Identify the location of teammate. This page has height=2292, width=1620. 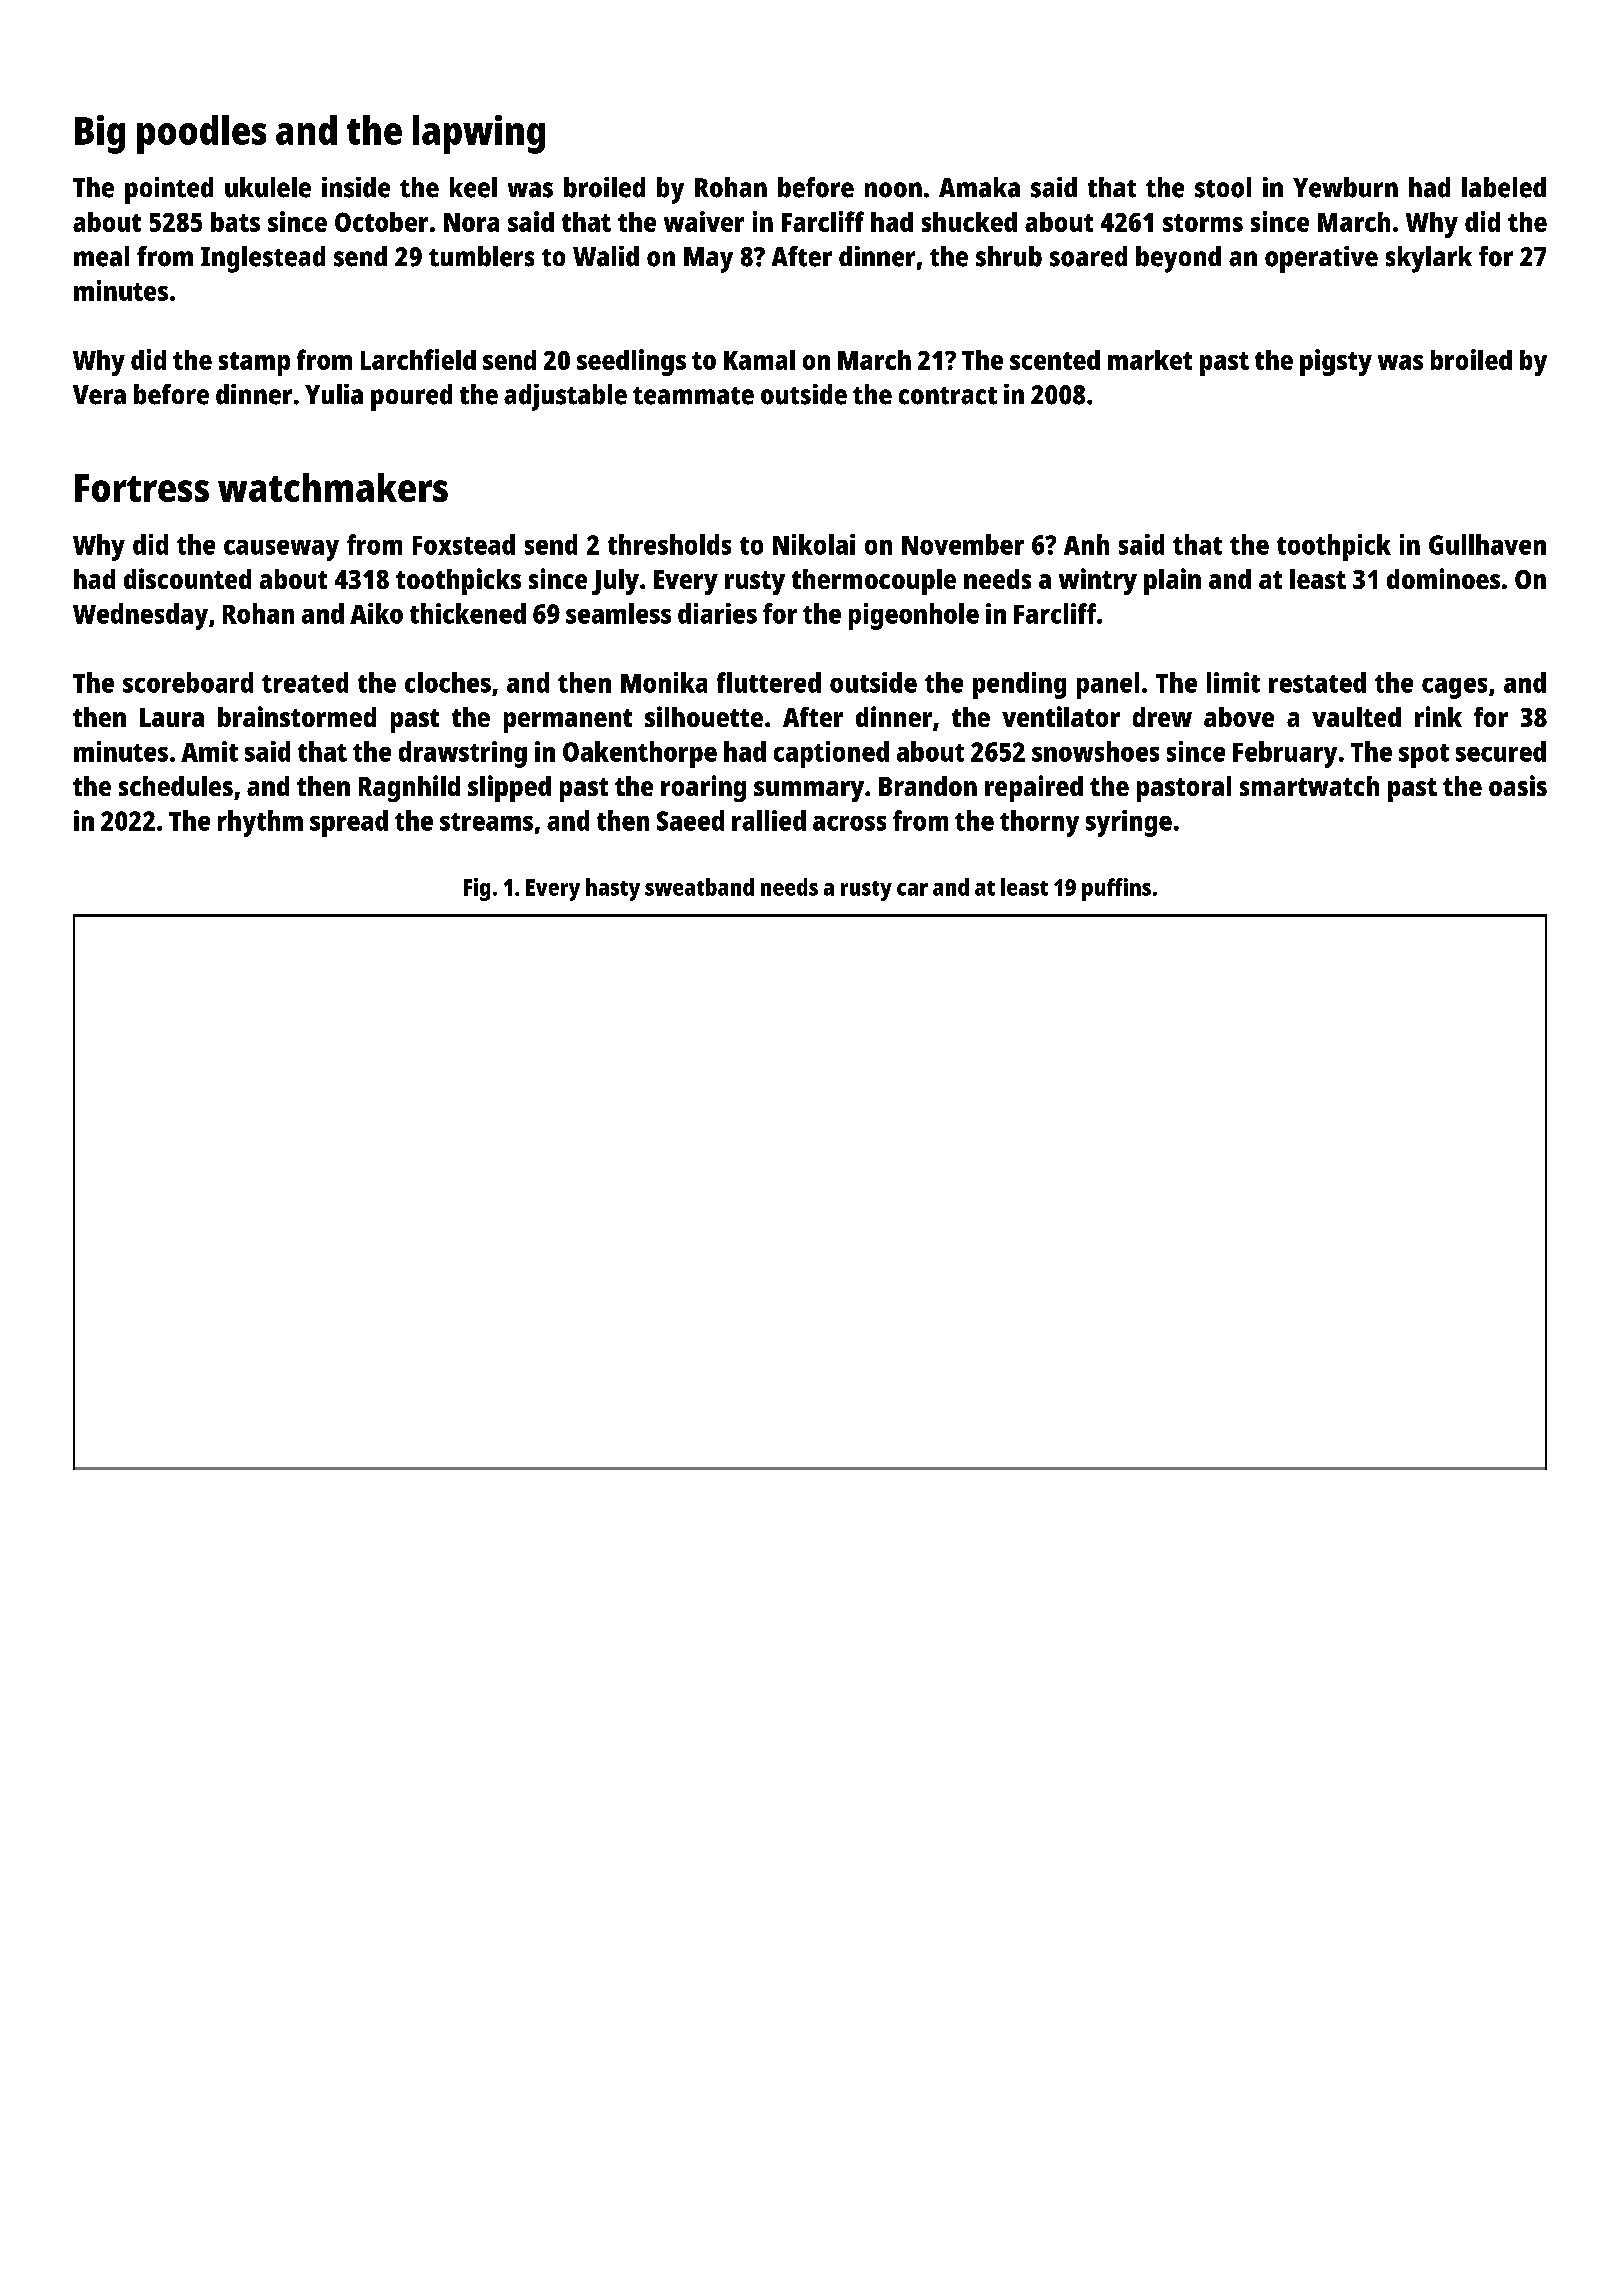
(693, 396).
